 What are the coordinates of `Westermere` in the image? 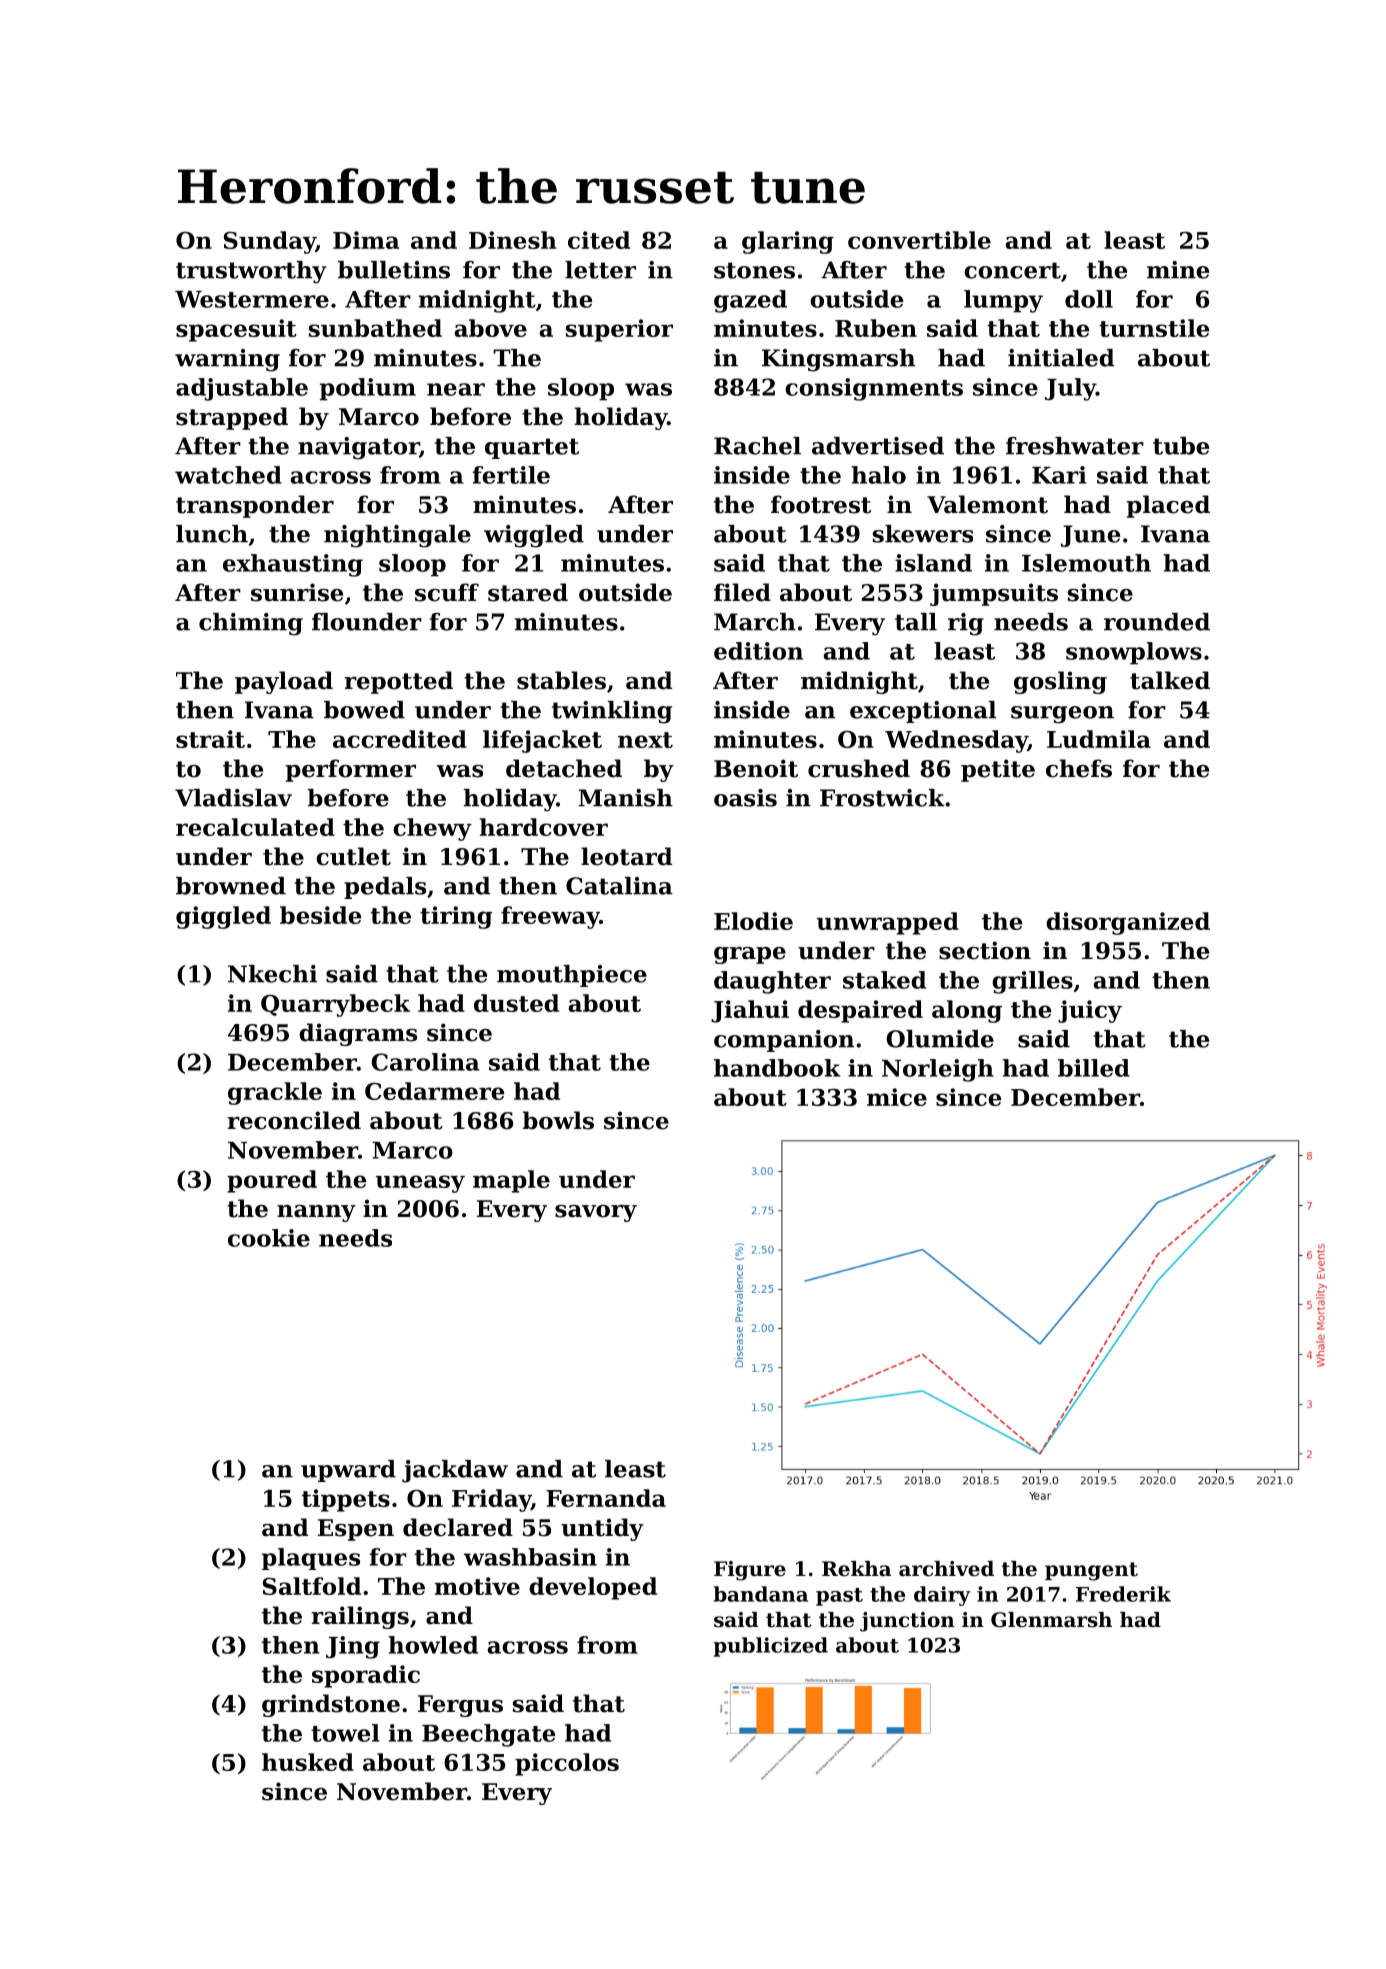 It's located at (252, 299).
